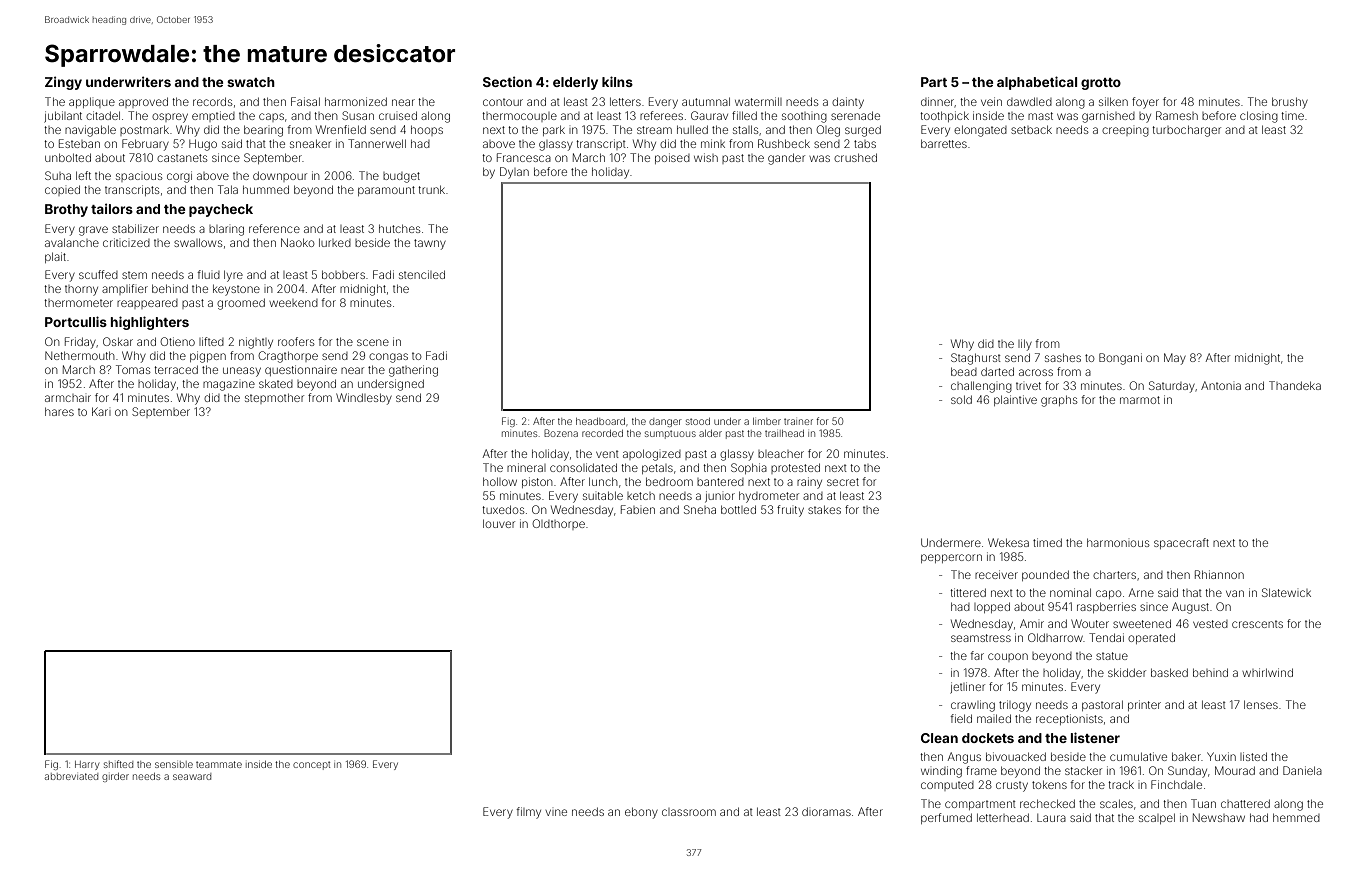 Image resolution: width=1372 pixels, height=887 pixels. Describe the element at coordinates (1181, 543) in the screenshot. I see `spacecraft` at that location.
